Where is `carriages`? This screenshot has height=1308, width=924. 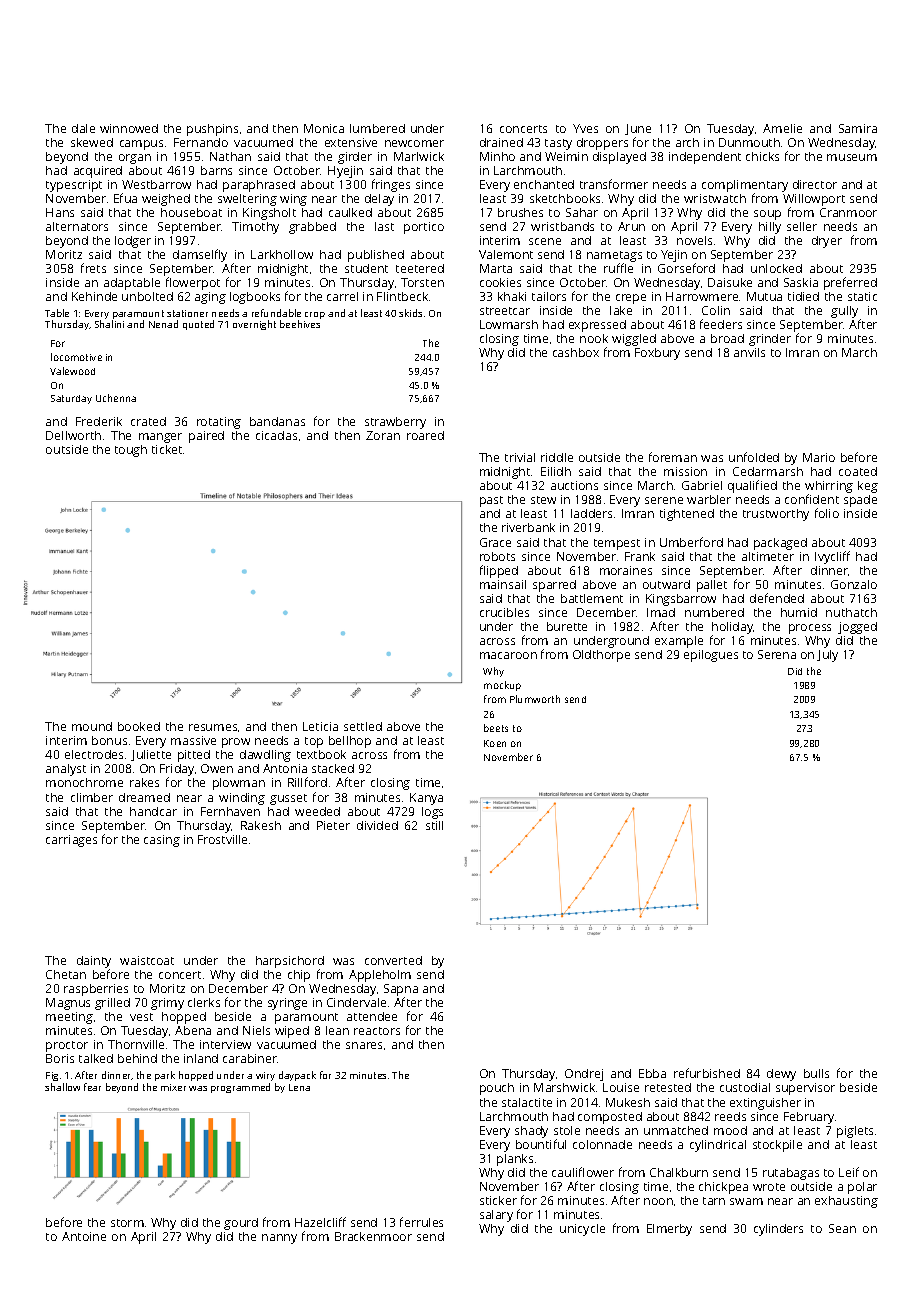
carriages is located at coordinates (71, 841).
